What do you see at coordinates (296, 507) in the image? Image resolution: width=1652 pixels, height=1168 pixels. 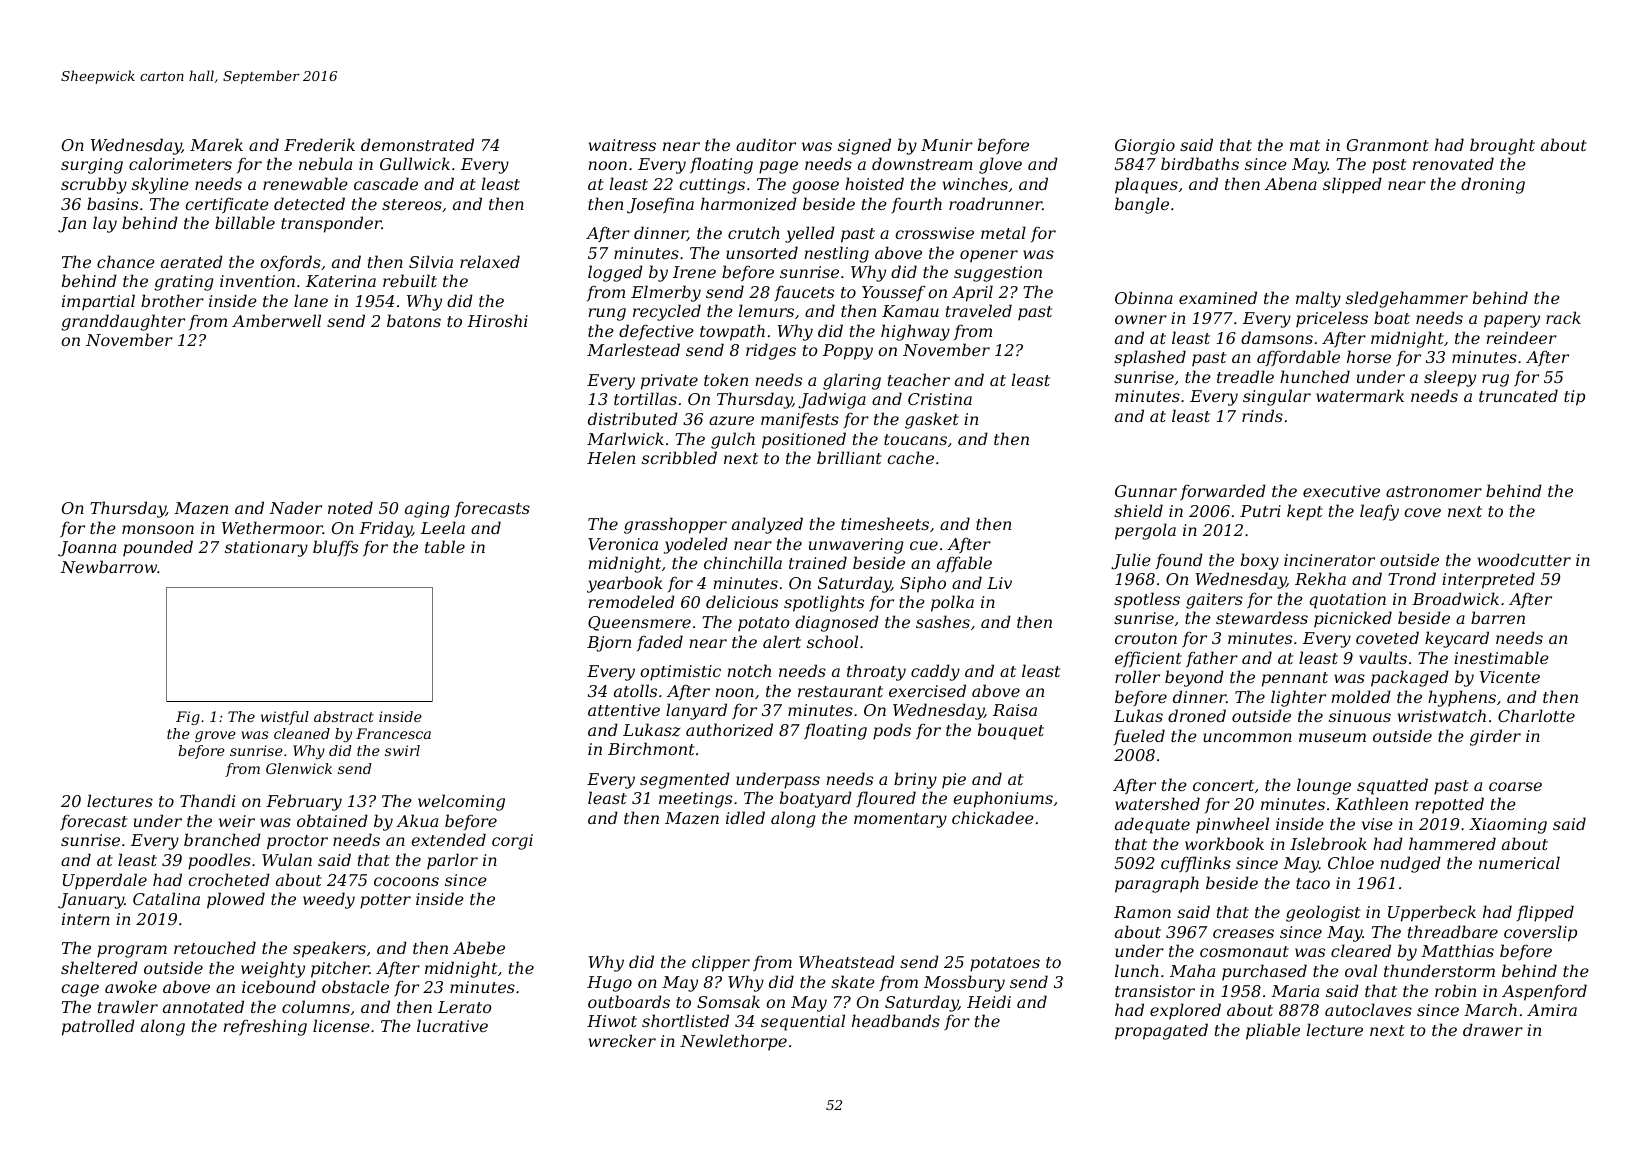 I see `Nader` at bounding box center [296, 507].
